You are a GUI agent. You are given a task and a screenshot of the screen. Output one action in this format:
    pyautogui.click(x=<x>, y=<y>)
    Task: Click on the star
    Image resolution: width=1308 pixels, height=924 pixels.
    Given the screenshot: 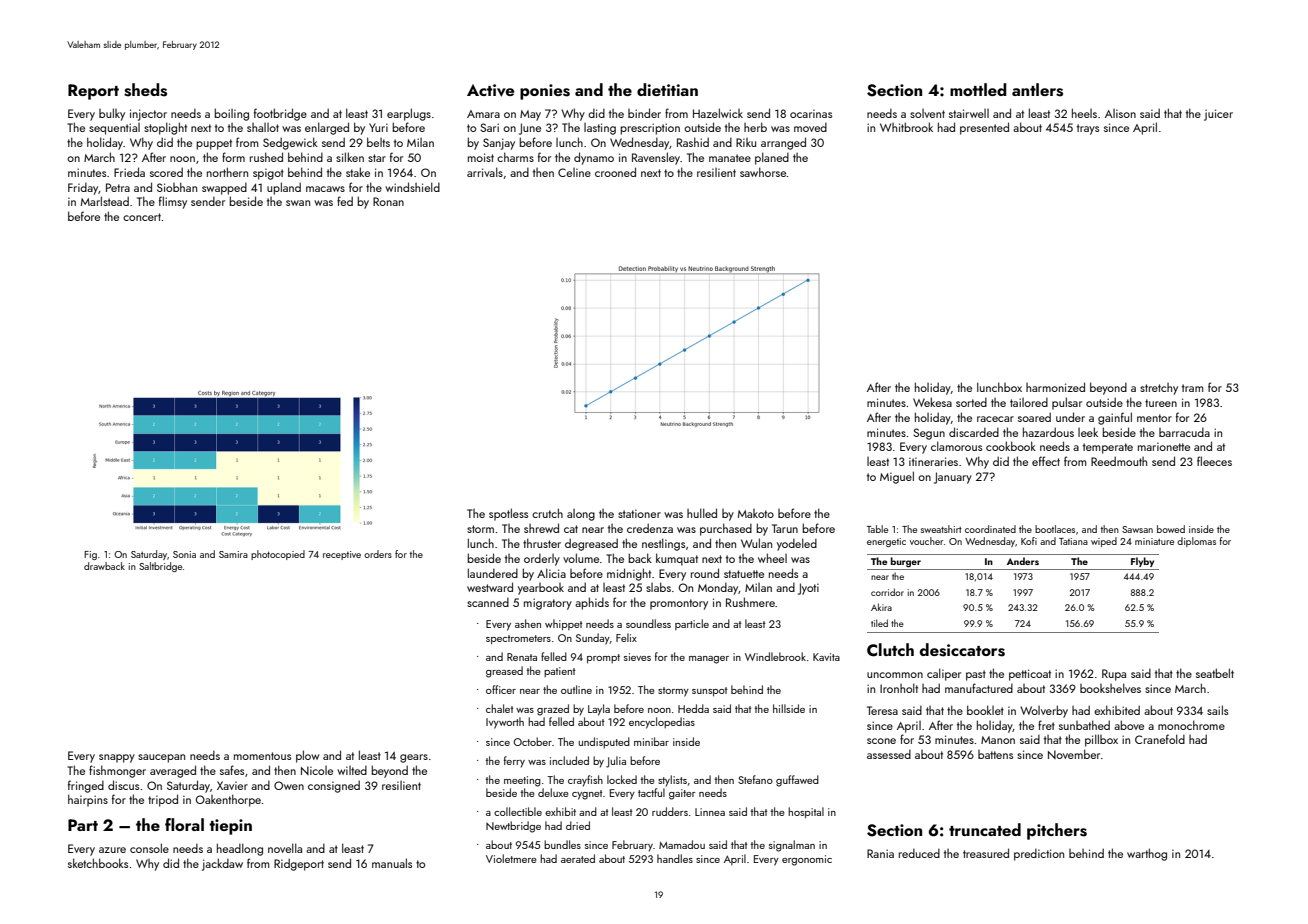 What is the action you would take?
    pyautogui.click(x=377, y=158)
